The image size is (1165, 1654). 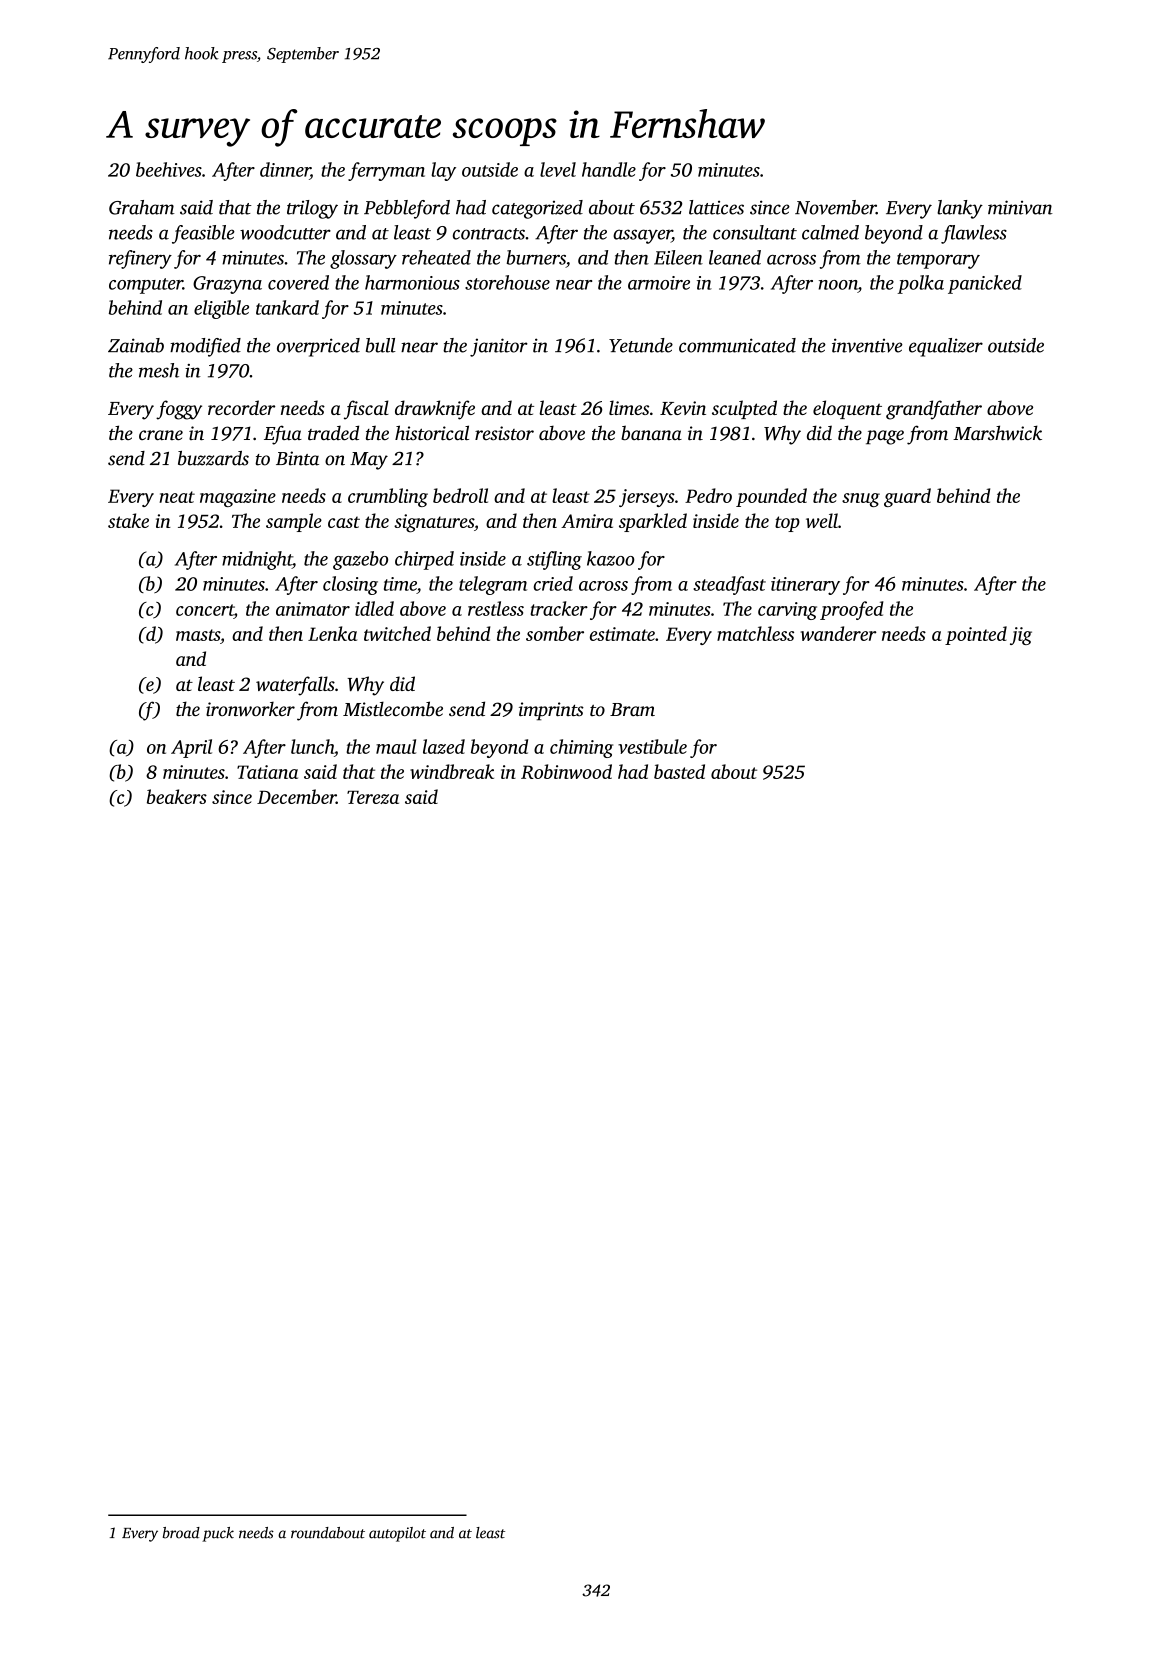 What do you see at coordinates (1021, 636) in the page?
I see `jig` at bounding box center [1021, 636].
